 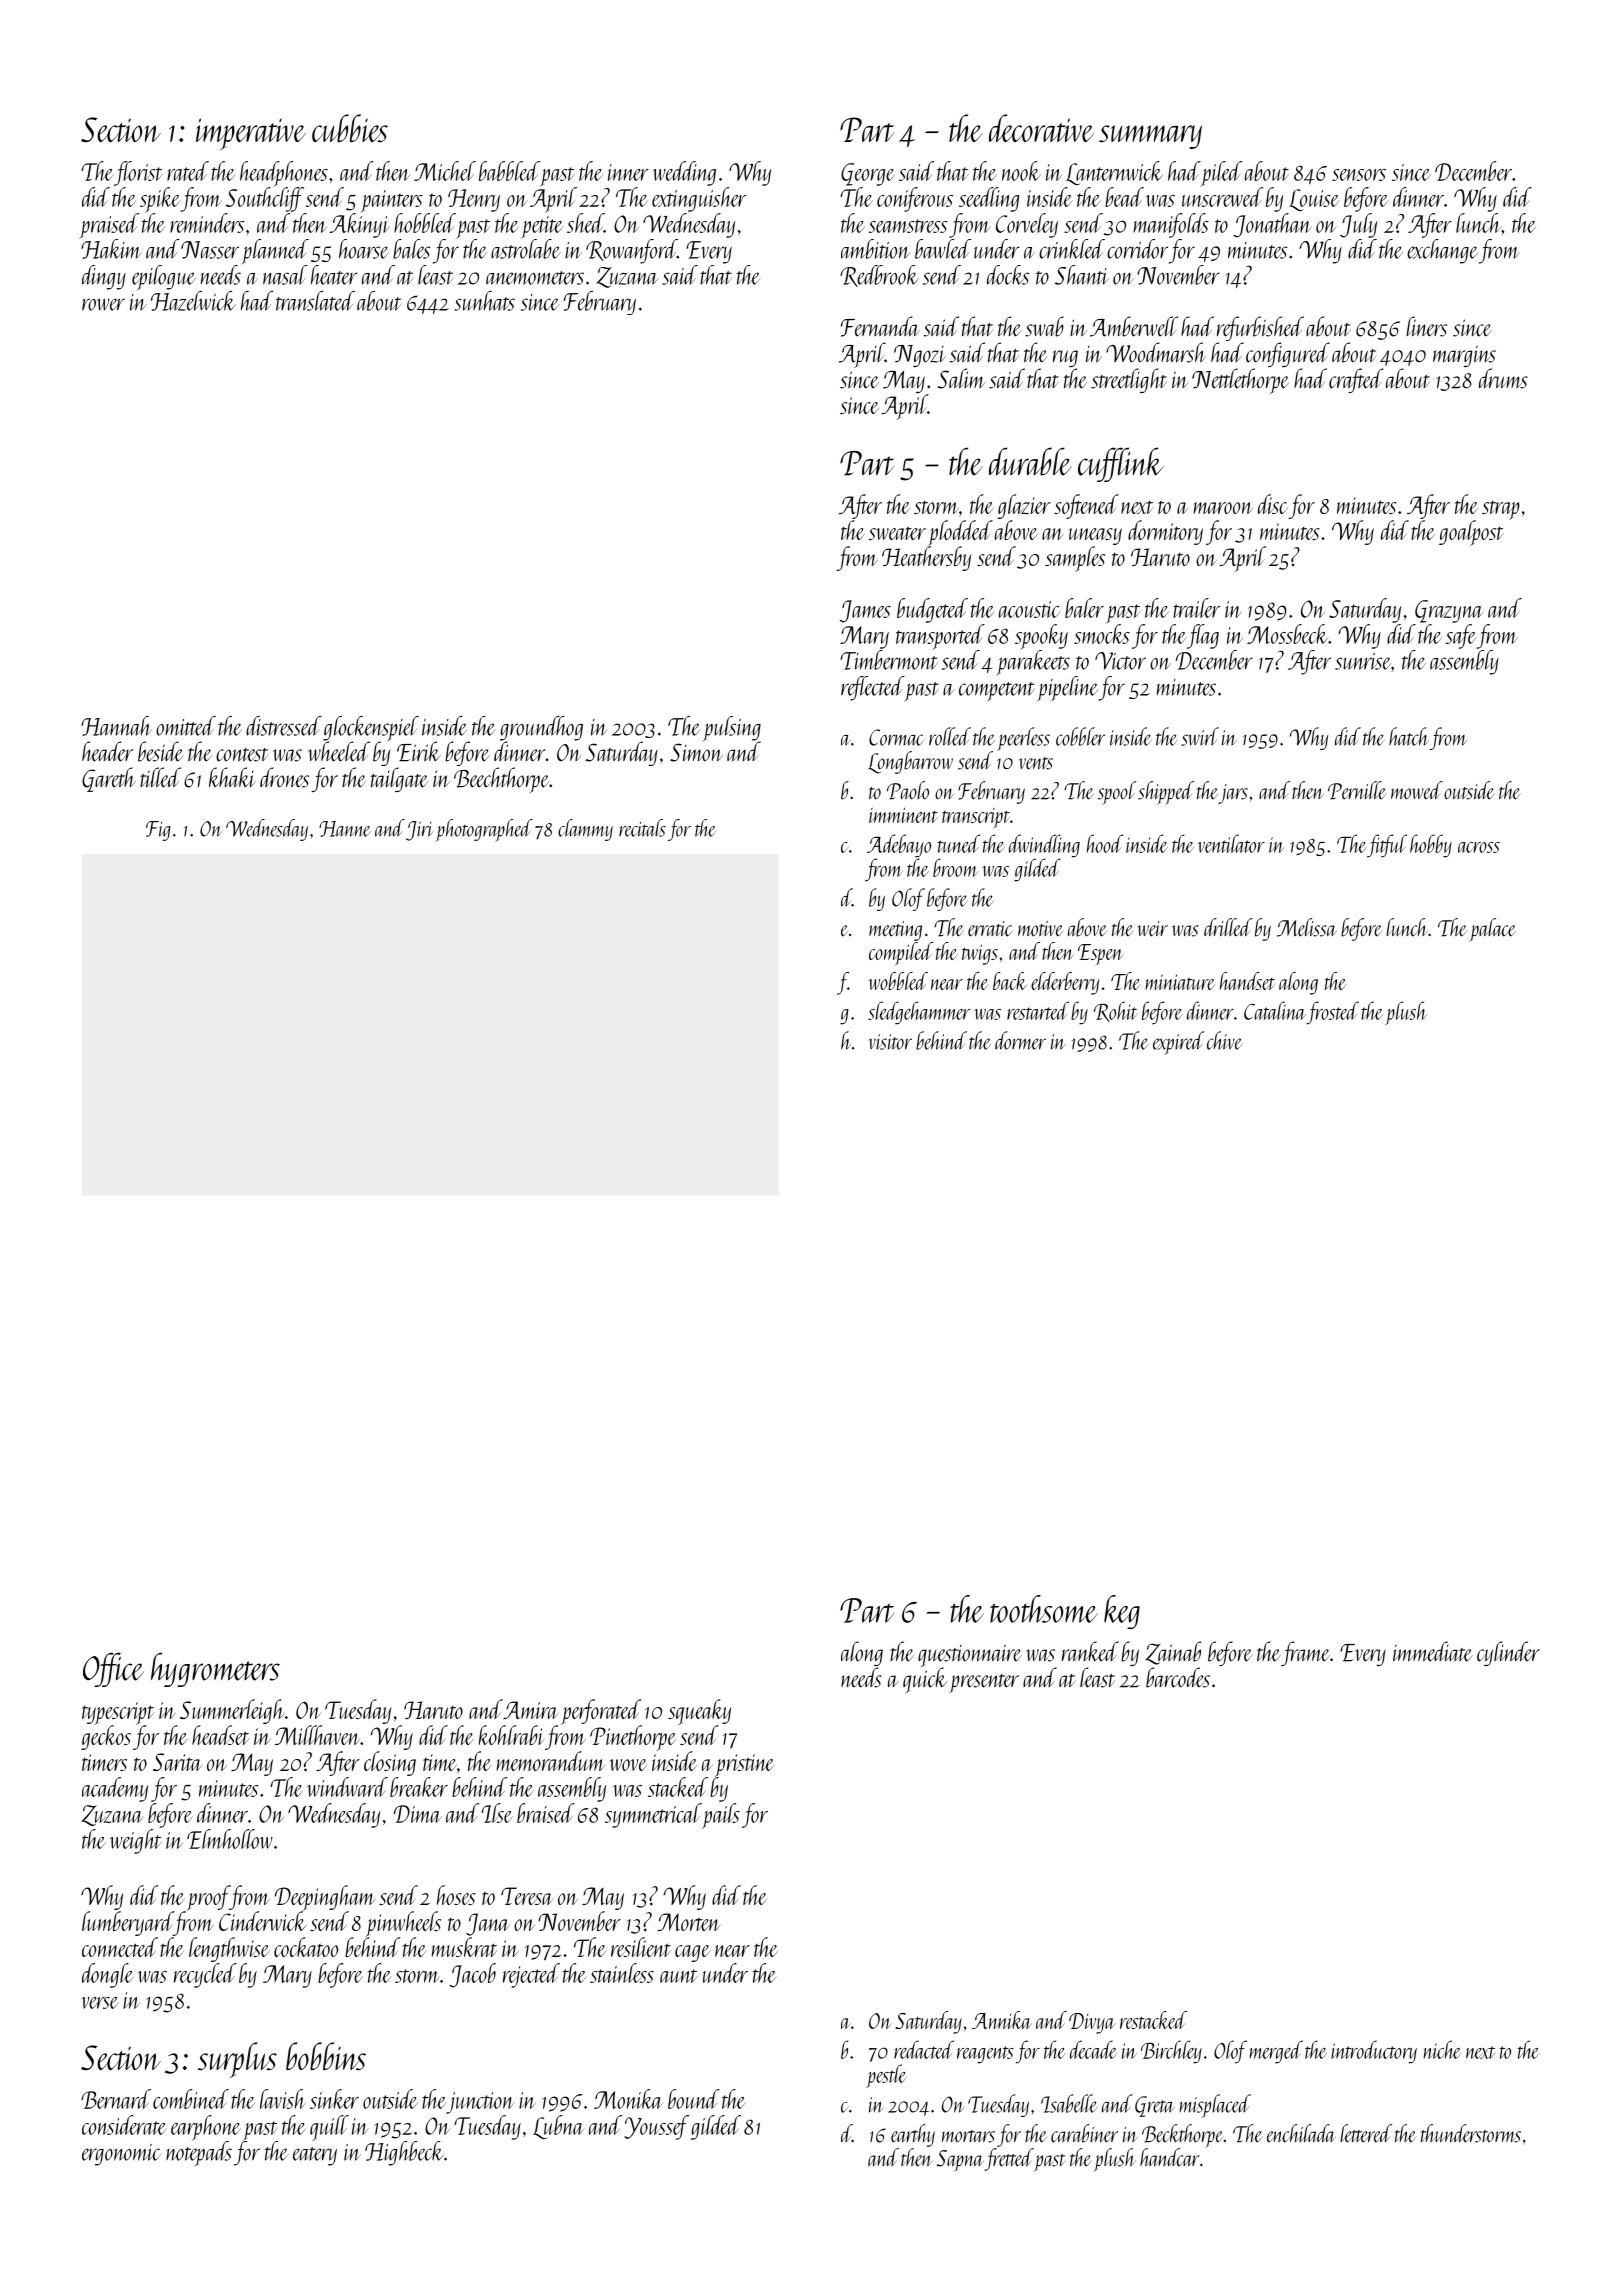 I want to click on frosted, so click(x=1332, y=1013).
